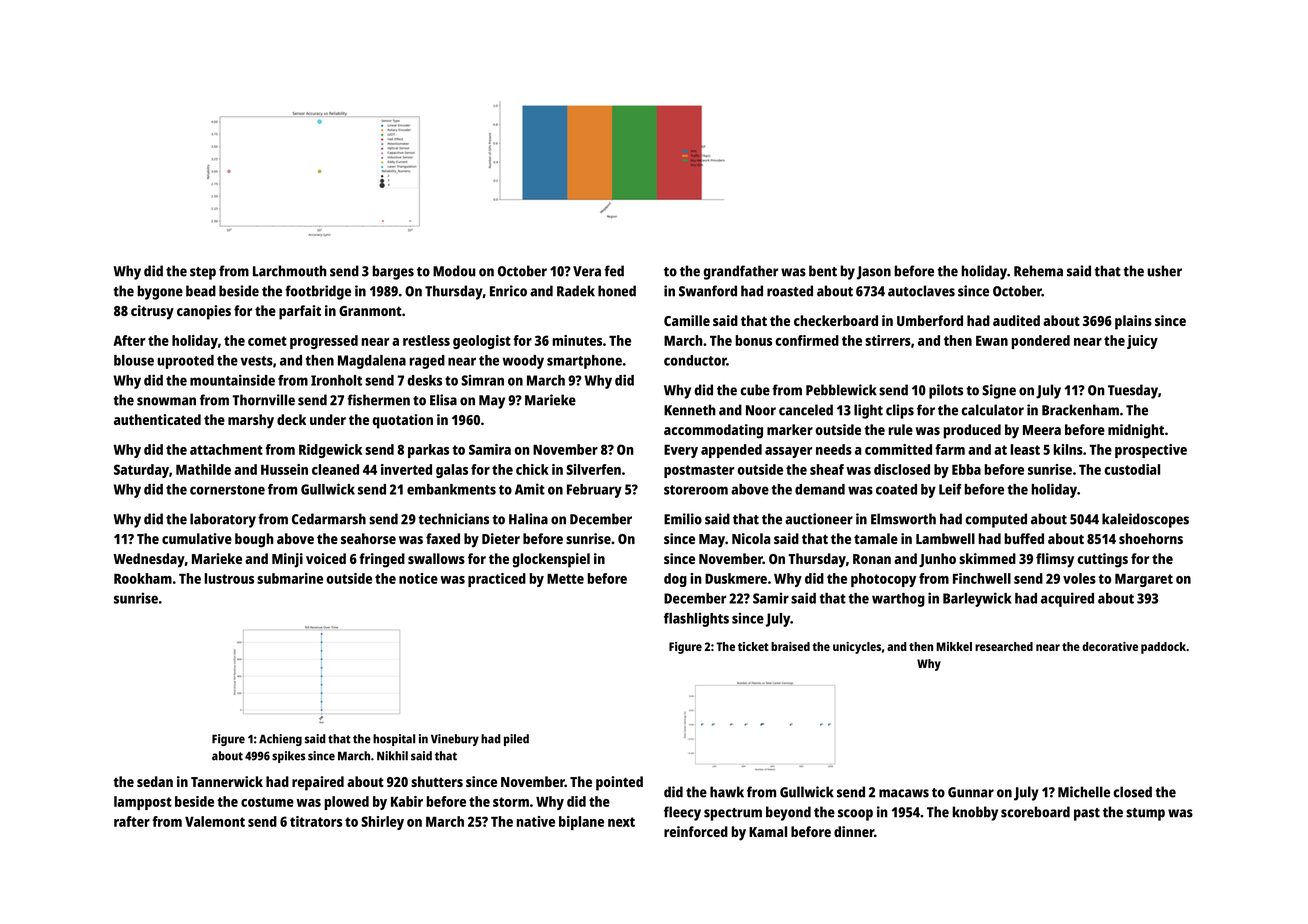 Image resolution: width=1308 pixels, height=924 pixels. Describe the element at coordinates (406, 469) in the document. I see `inverted` at that location.
